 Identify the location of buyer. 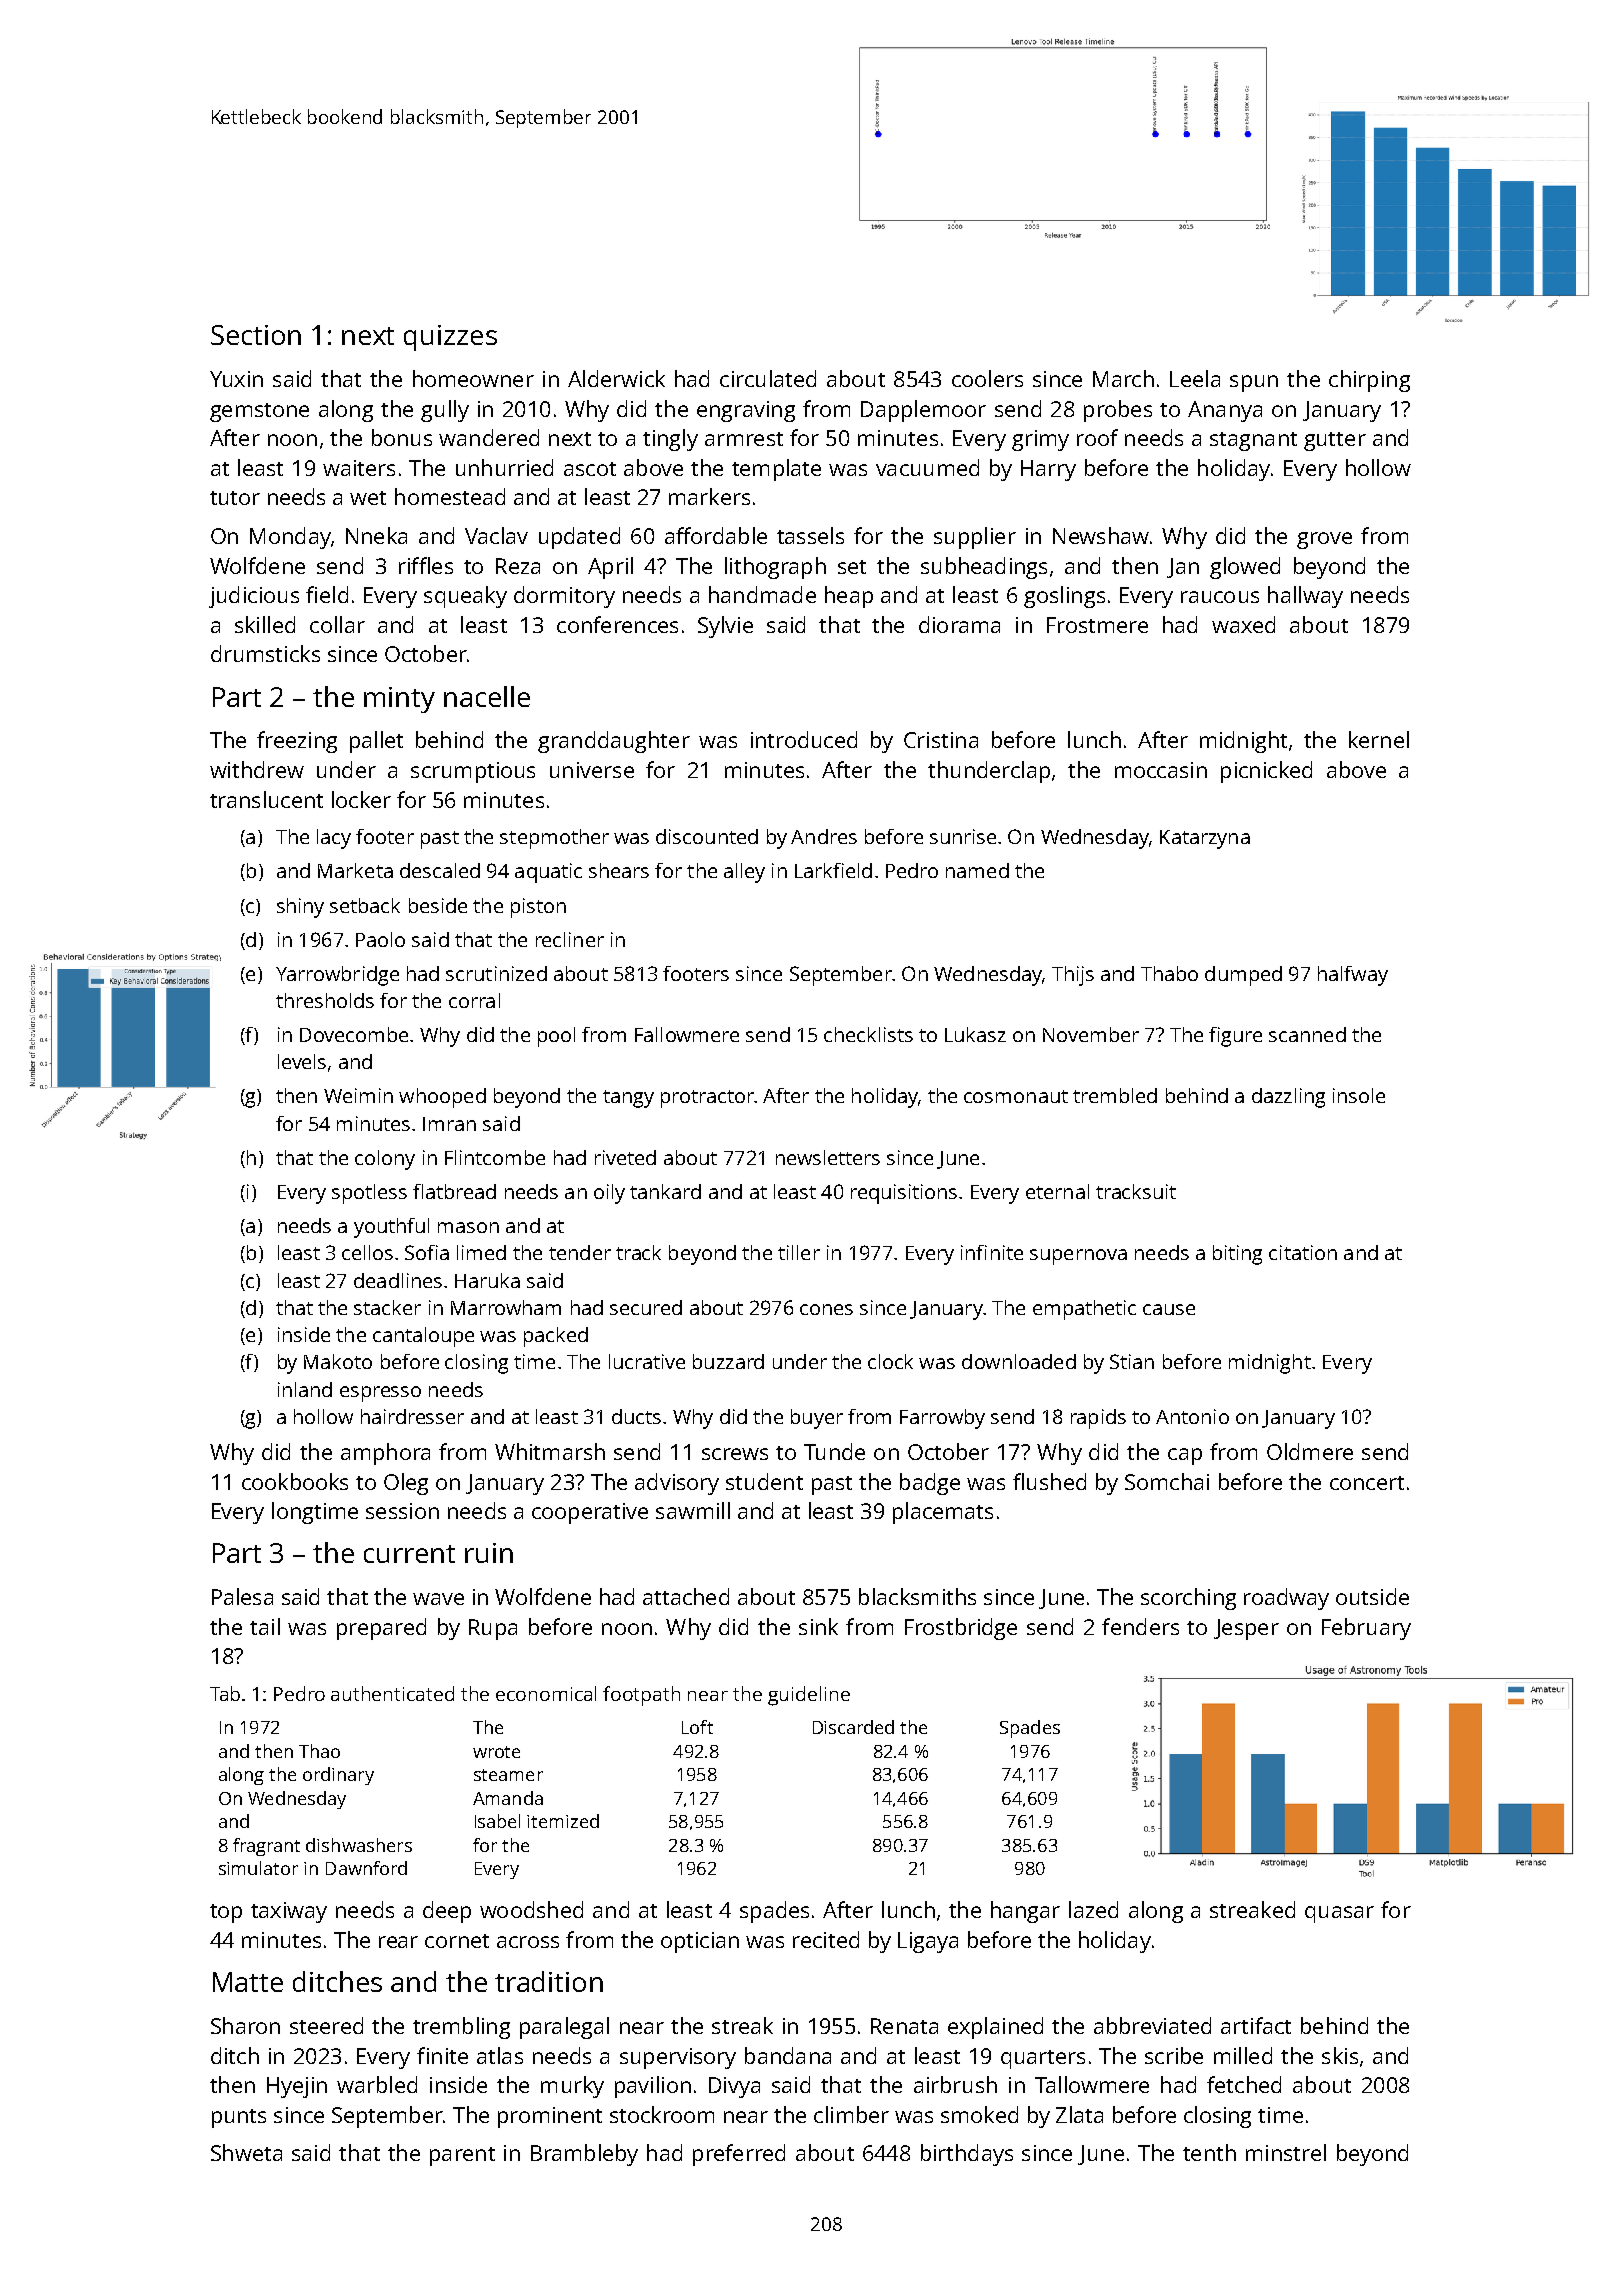
(817, 1419).
